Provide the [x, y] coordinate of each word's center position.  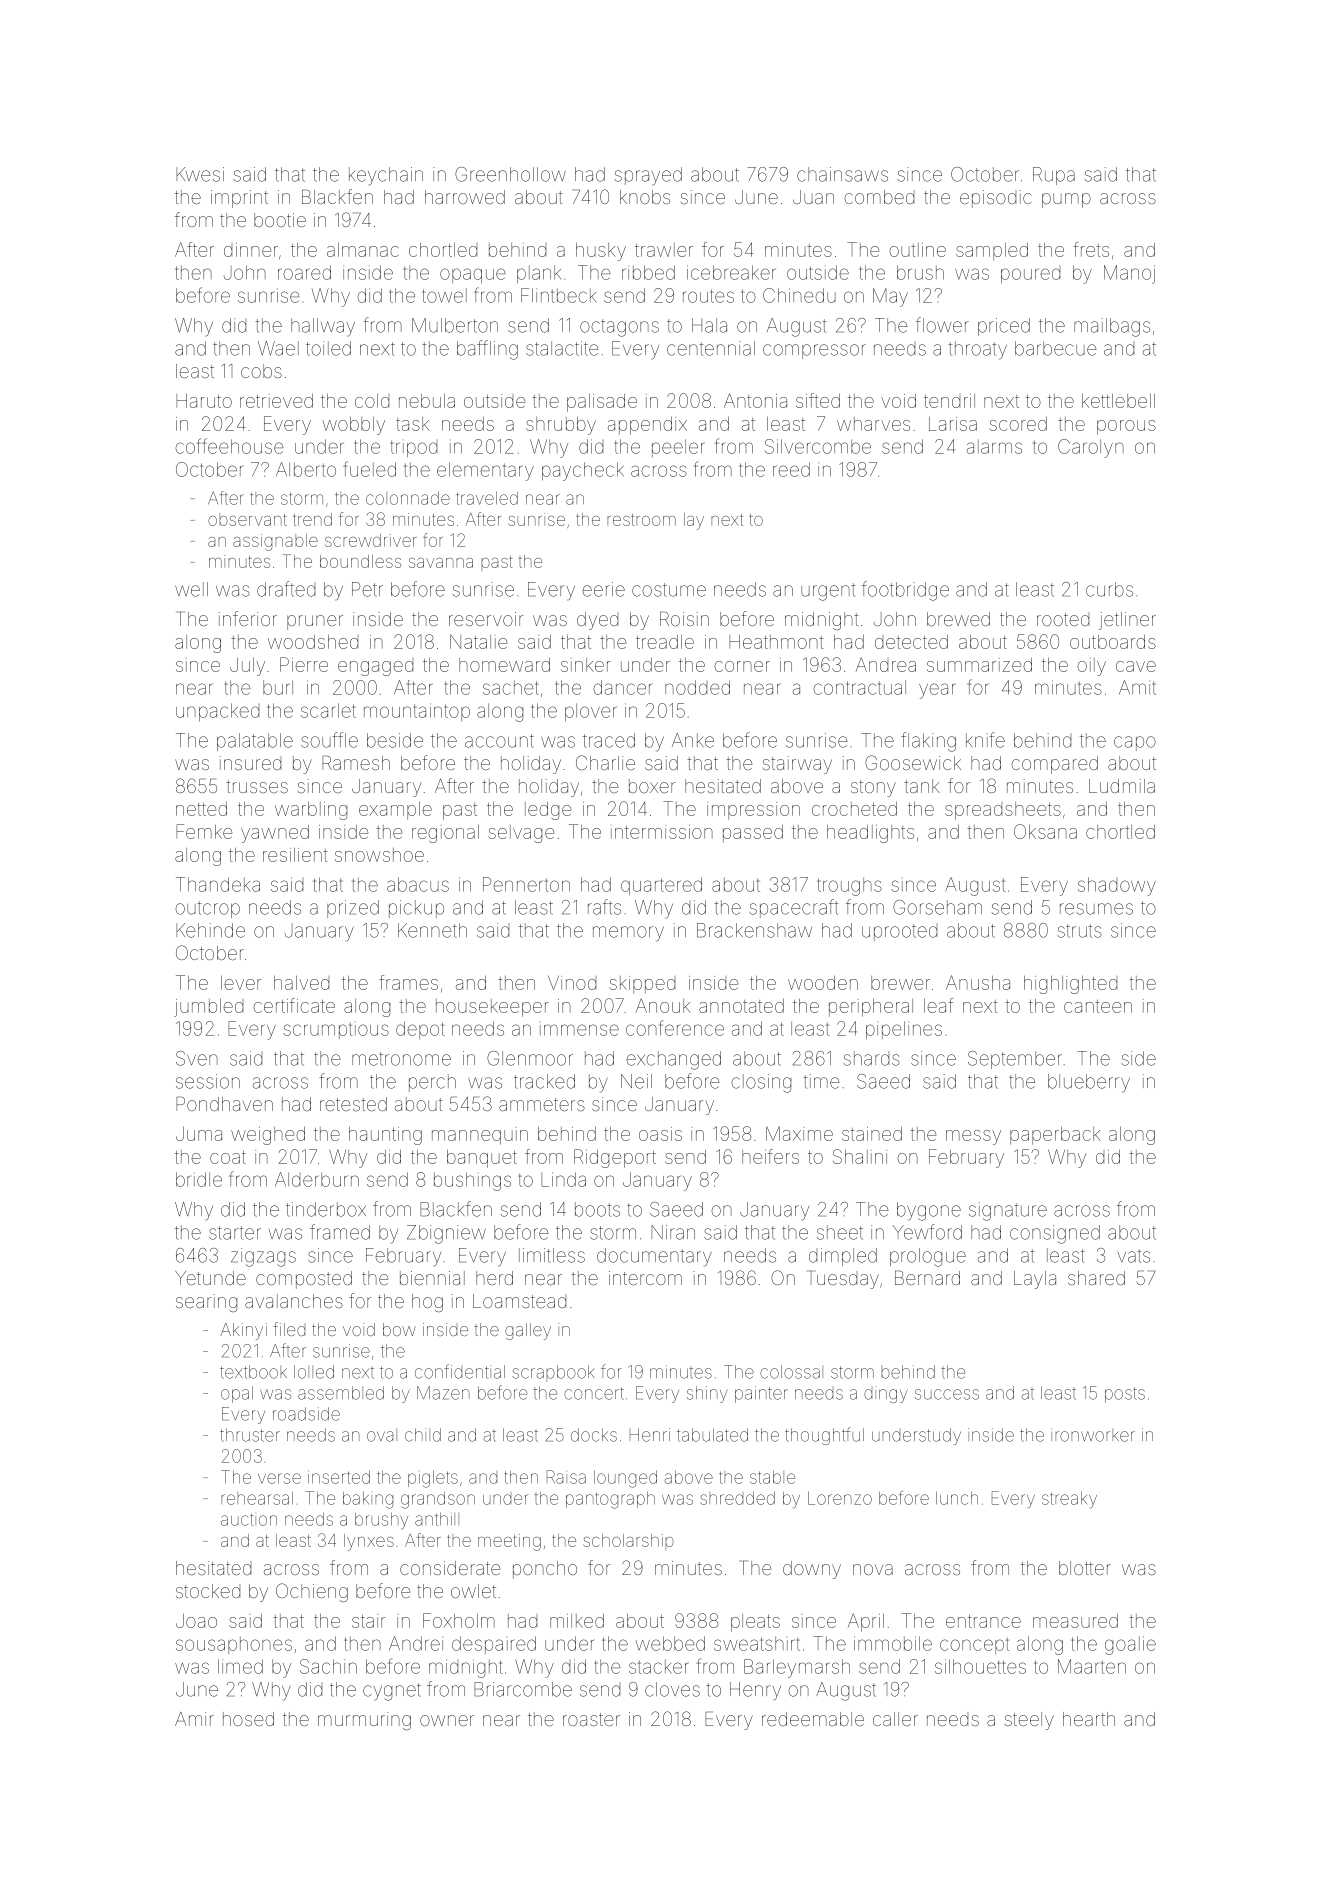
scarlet [328, 710]
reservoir [486, 619]
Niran [673, 1232]
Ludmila [1122, 786]
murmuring [364, 1721]
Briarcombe [523, 1689]
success [947, 1394]
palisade [602, 403]
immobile [893, 1643]
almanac [363, 250]
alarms [994, 447]
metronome [401, 1059]
